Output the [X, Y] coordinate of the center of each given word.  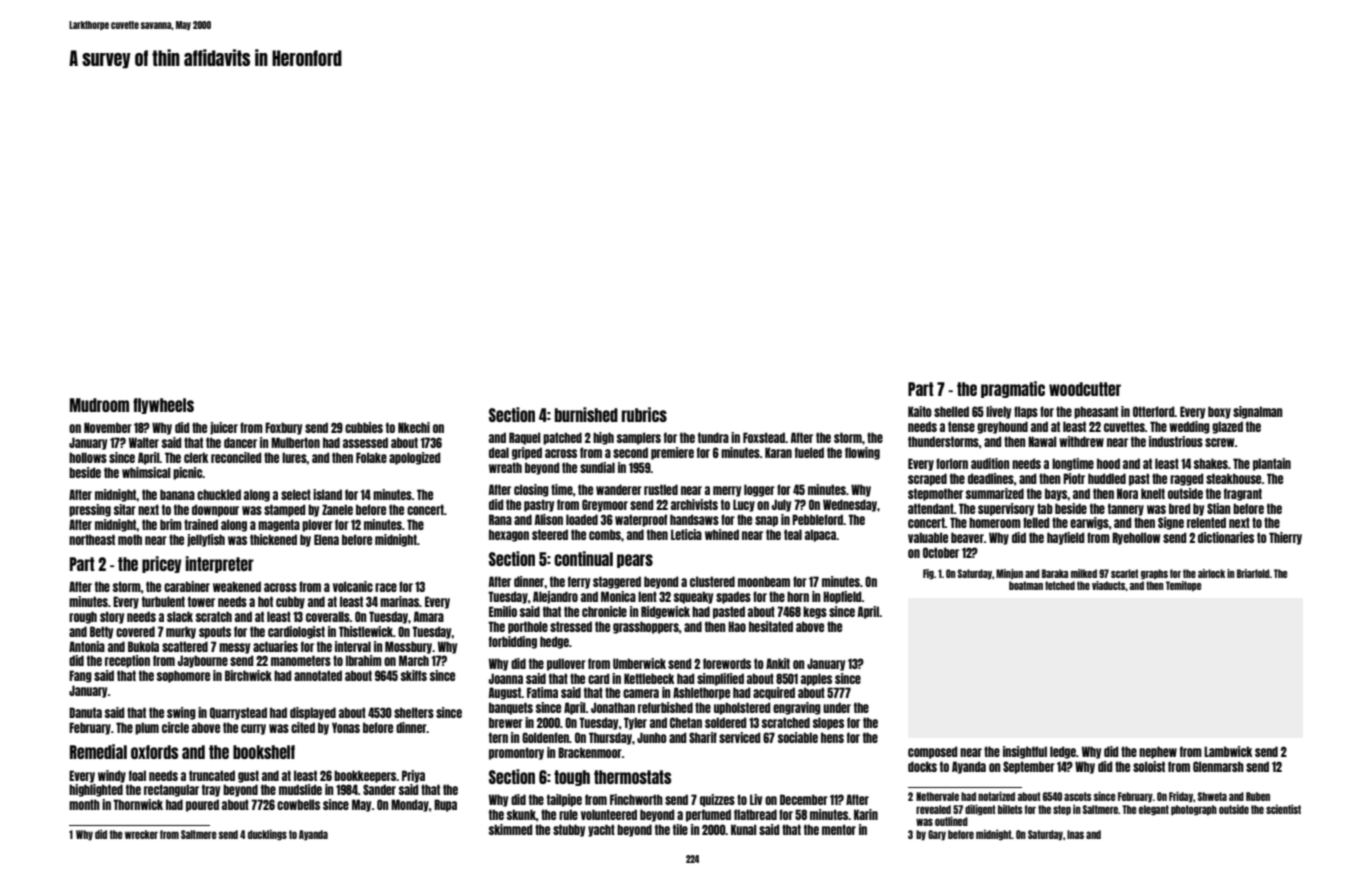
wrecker [141, 834]
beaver [967, 537]
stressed [571, 626]
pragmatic [1013, 389]
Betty [101, 632]
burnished [586, 414]
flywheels [163, 406]
